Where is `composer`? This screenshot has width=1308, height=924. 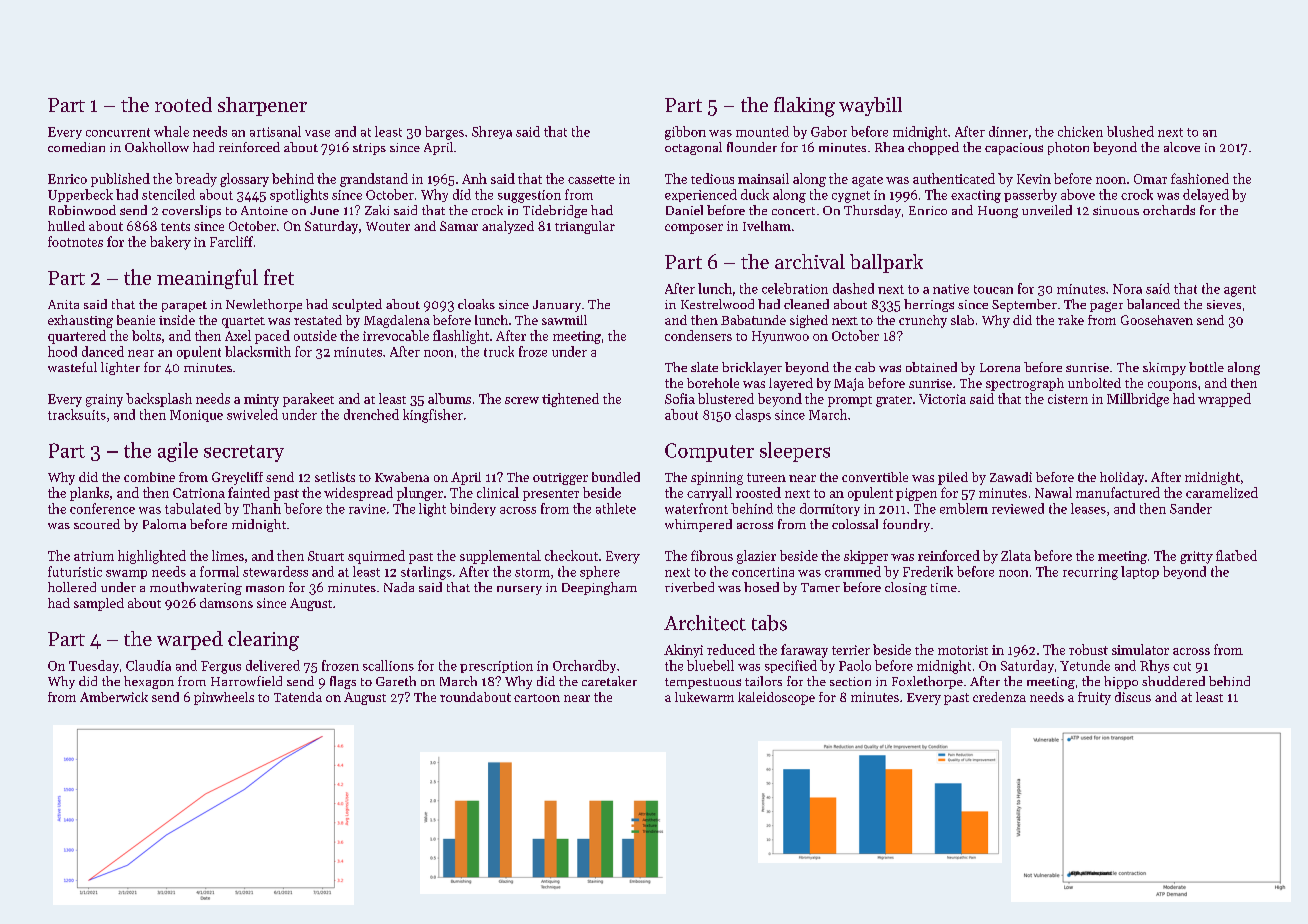
composer is located at coordinates (694, 229).
